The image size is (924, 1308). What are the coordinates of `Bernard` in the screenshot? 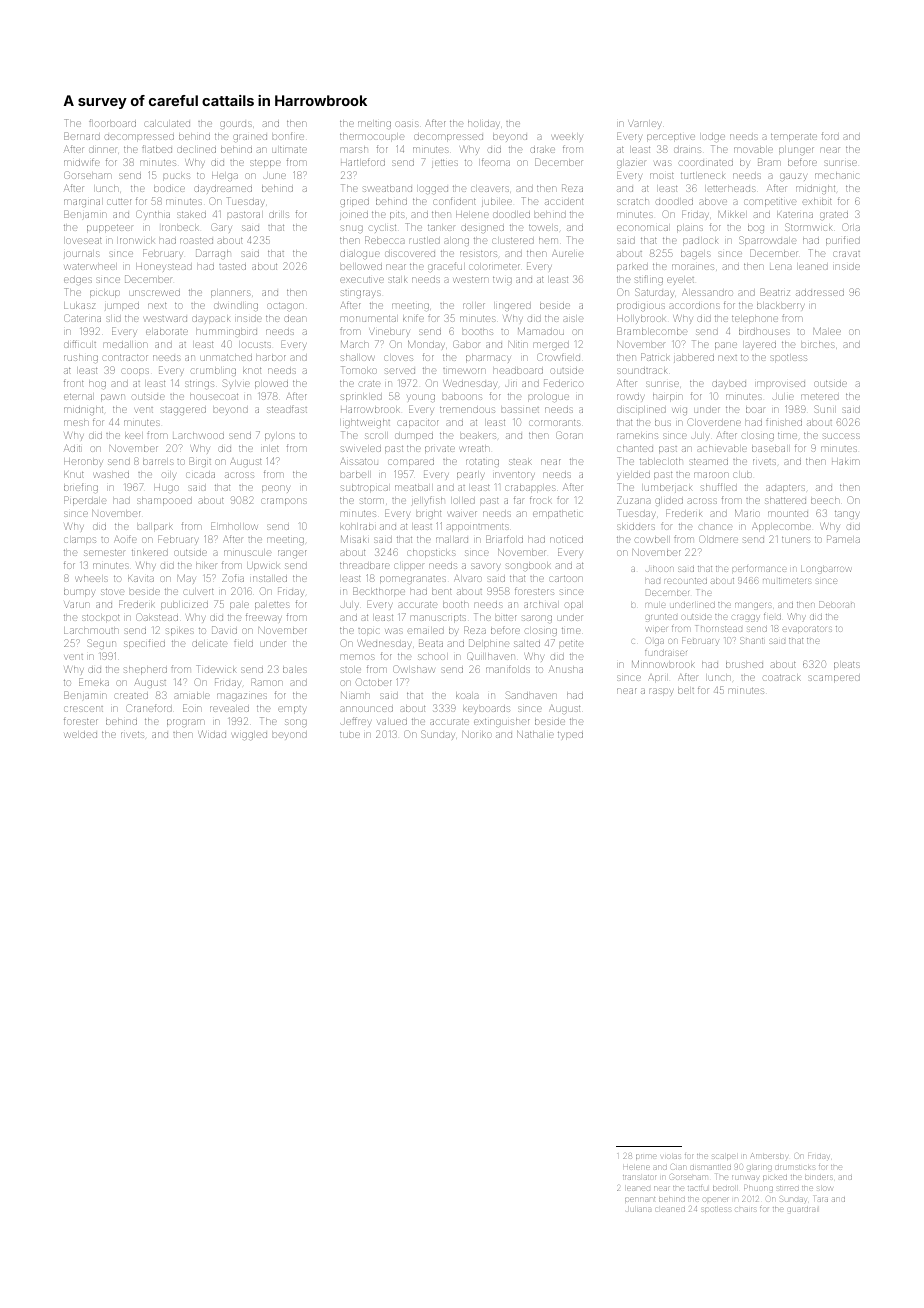 It's located at (82, 136).
